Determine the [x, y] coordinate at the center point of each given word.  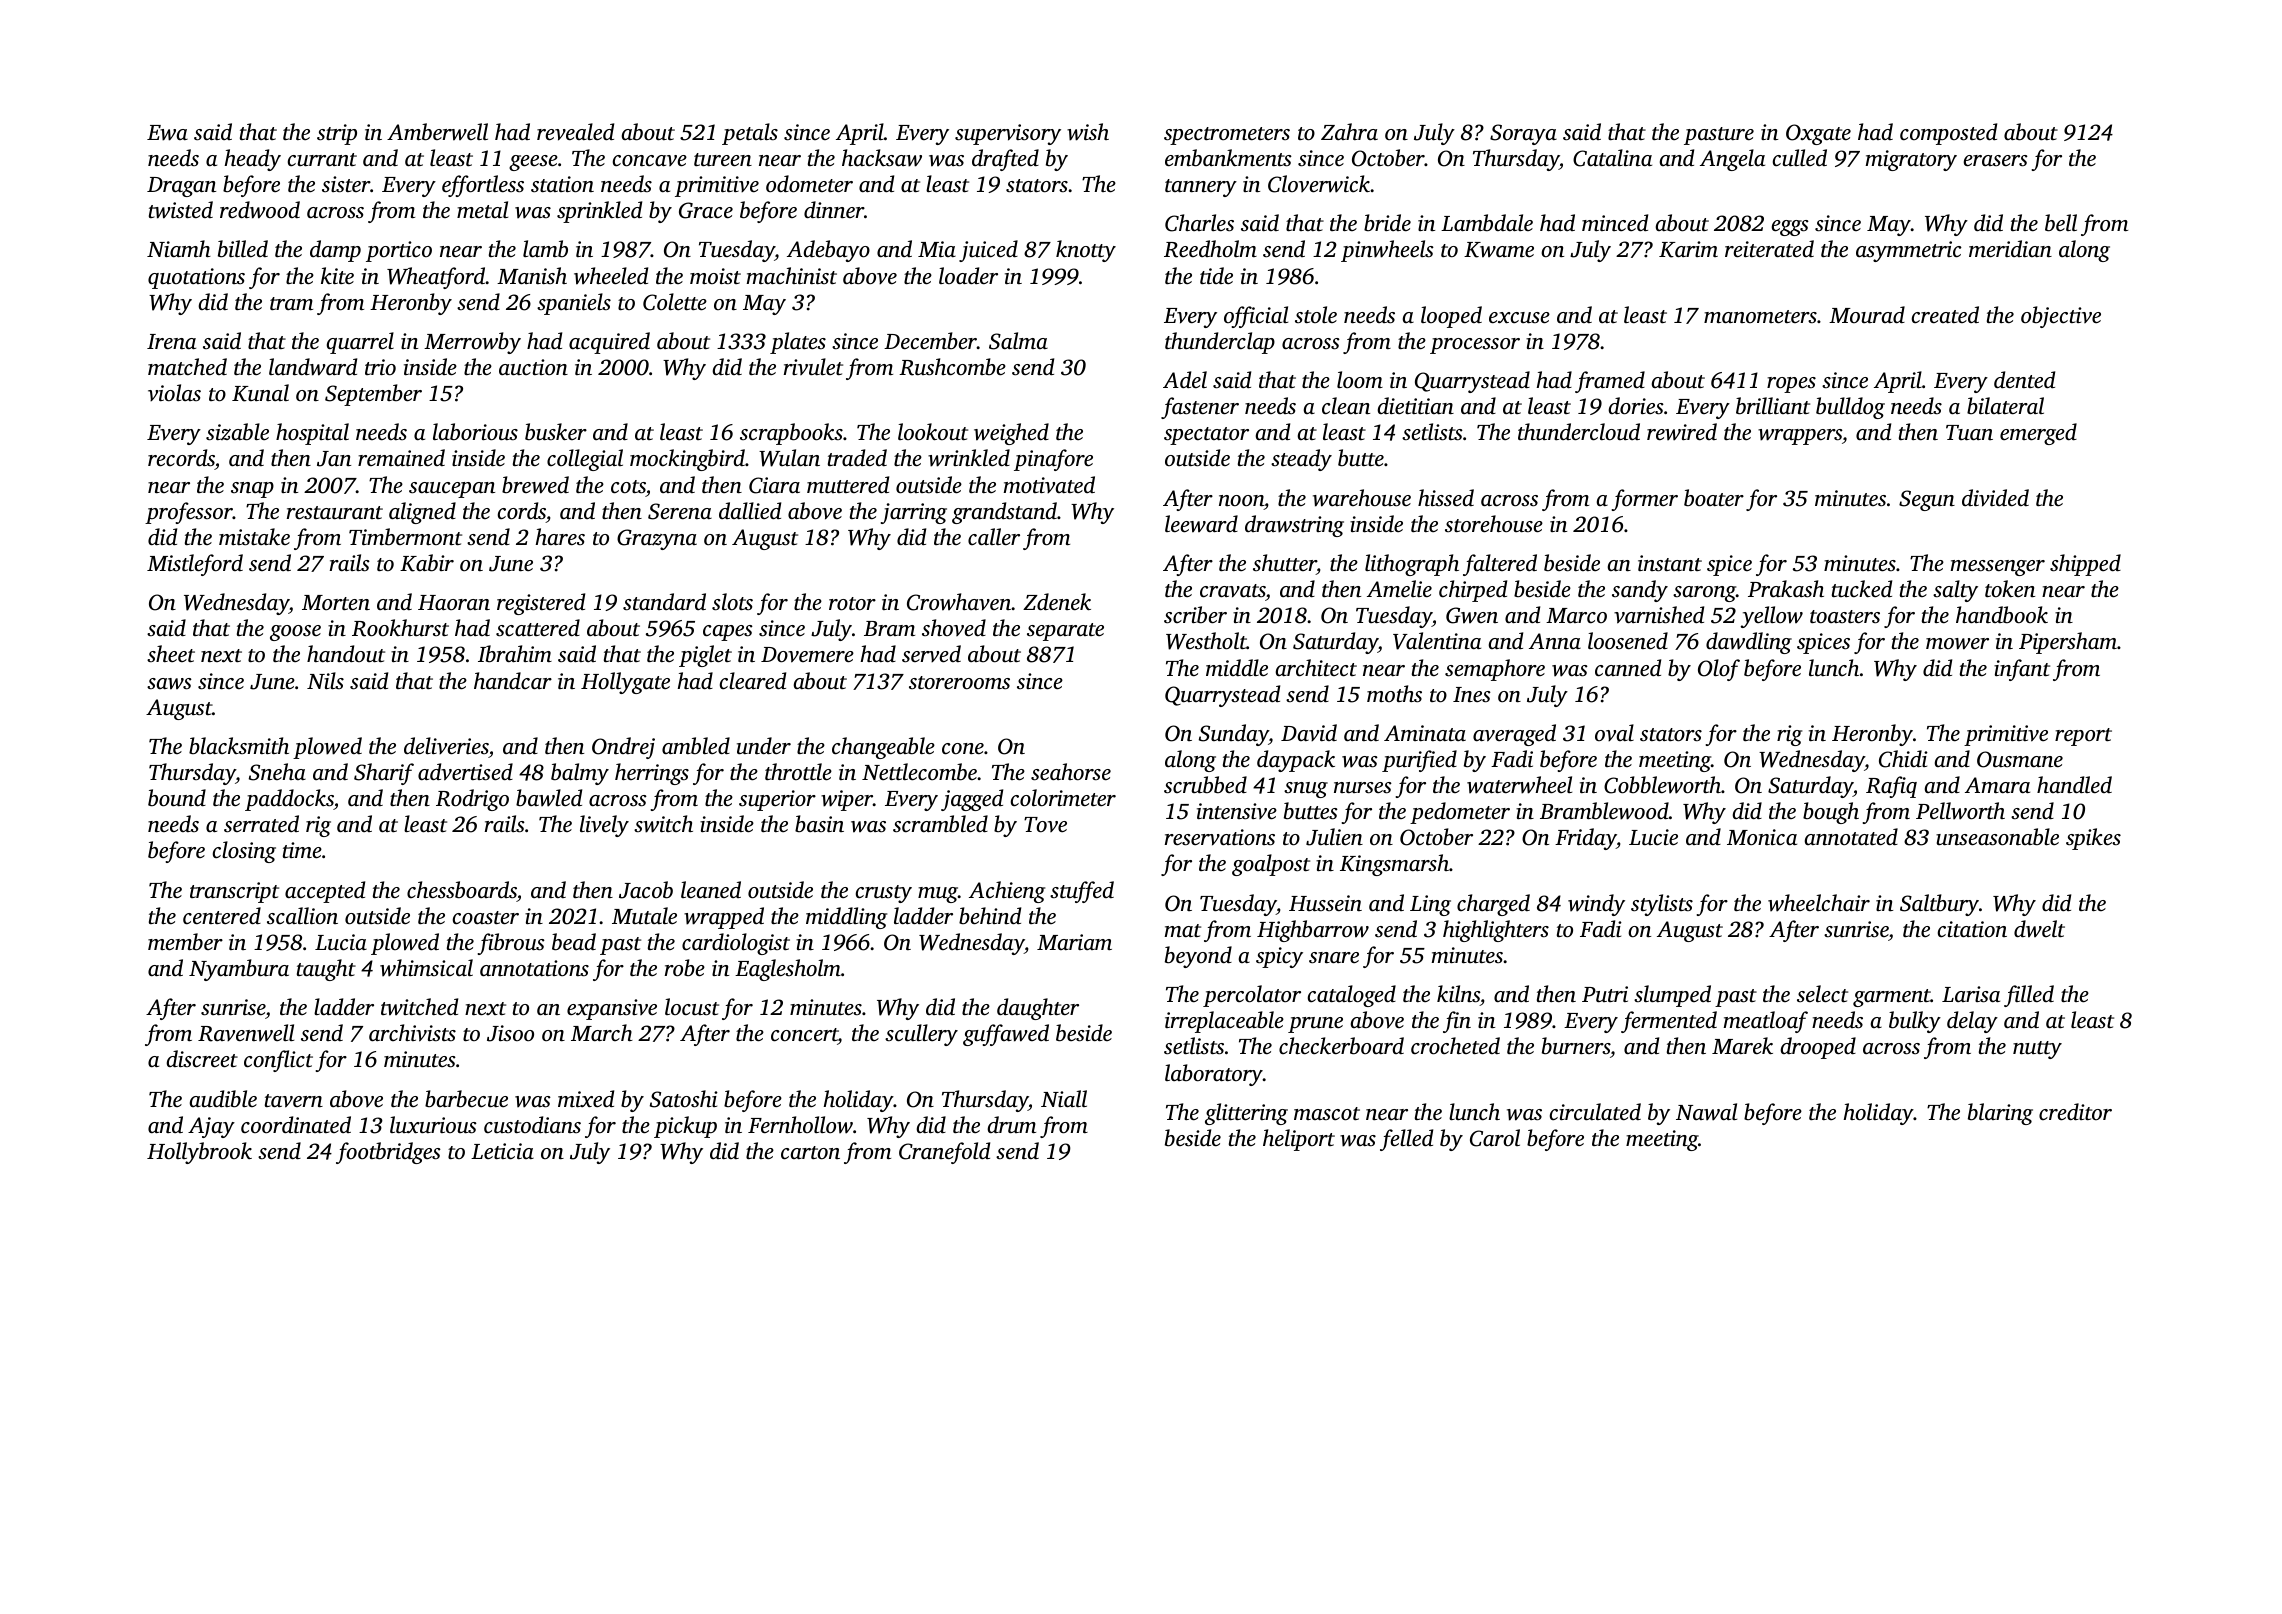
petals [750, 134]
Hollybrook [199, 1153]
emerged [2038, 434]
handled [2074, 785]
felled [1406, 1140]
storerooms [959, 683]
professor [189, 513]
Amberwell [437, 132]
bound [177, 798]
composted [1948, 134]
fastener [1200, 408]
